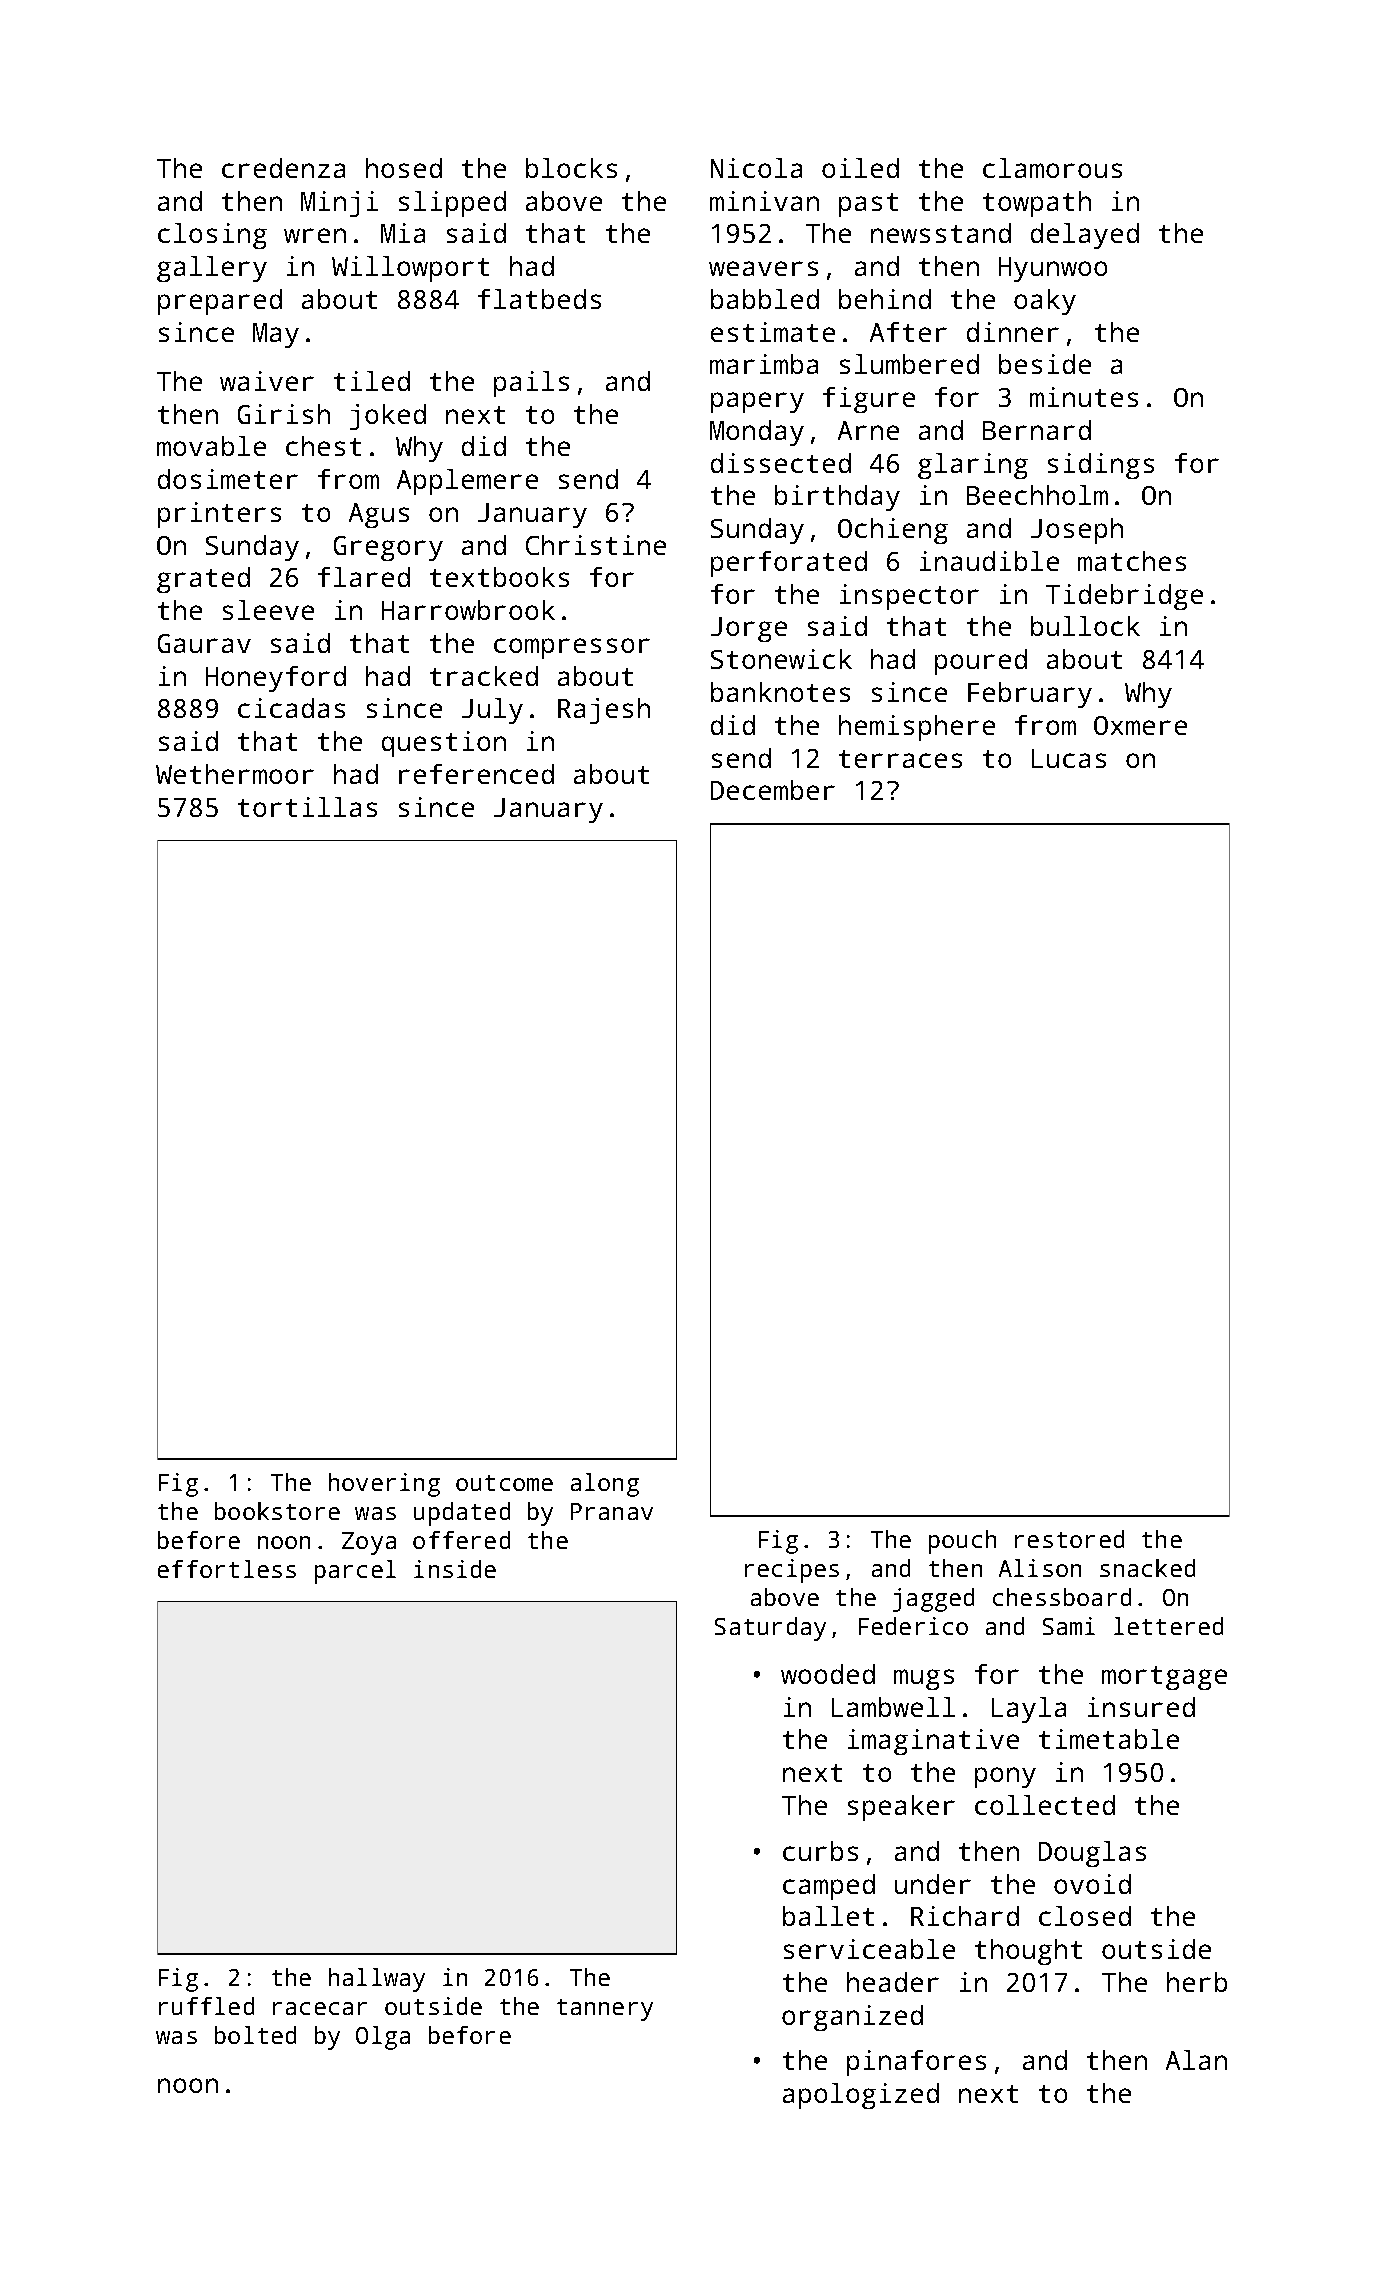 The width and height of the screenshot is (1387, 2285). I want to click on Olga, so click(383, 2038).
